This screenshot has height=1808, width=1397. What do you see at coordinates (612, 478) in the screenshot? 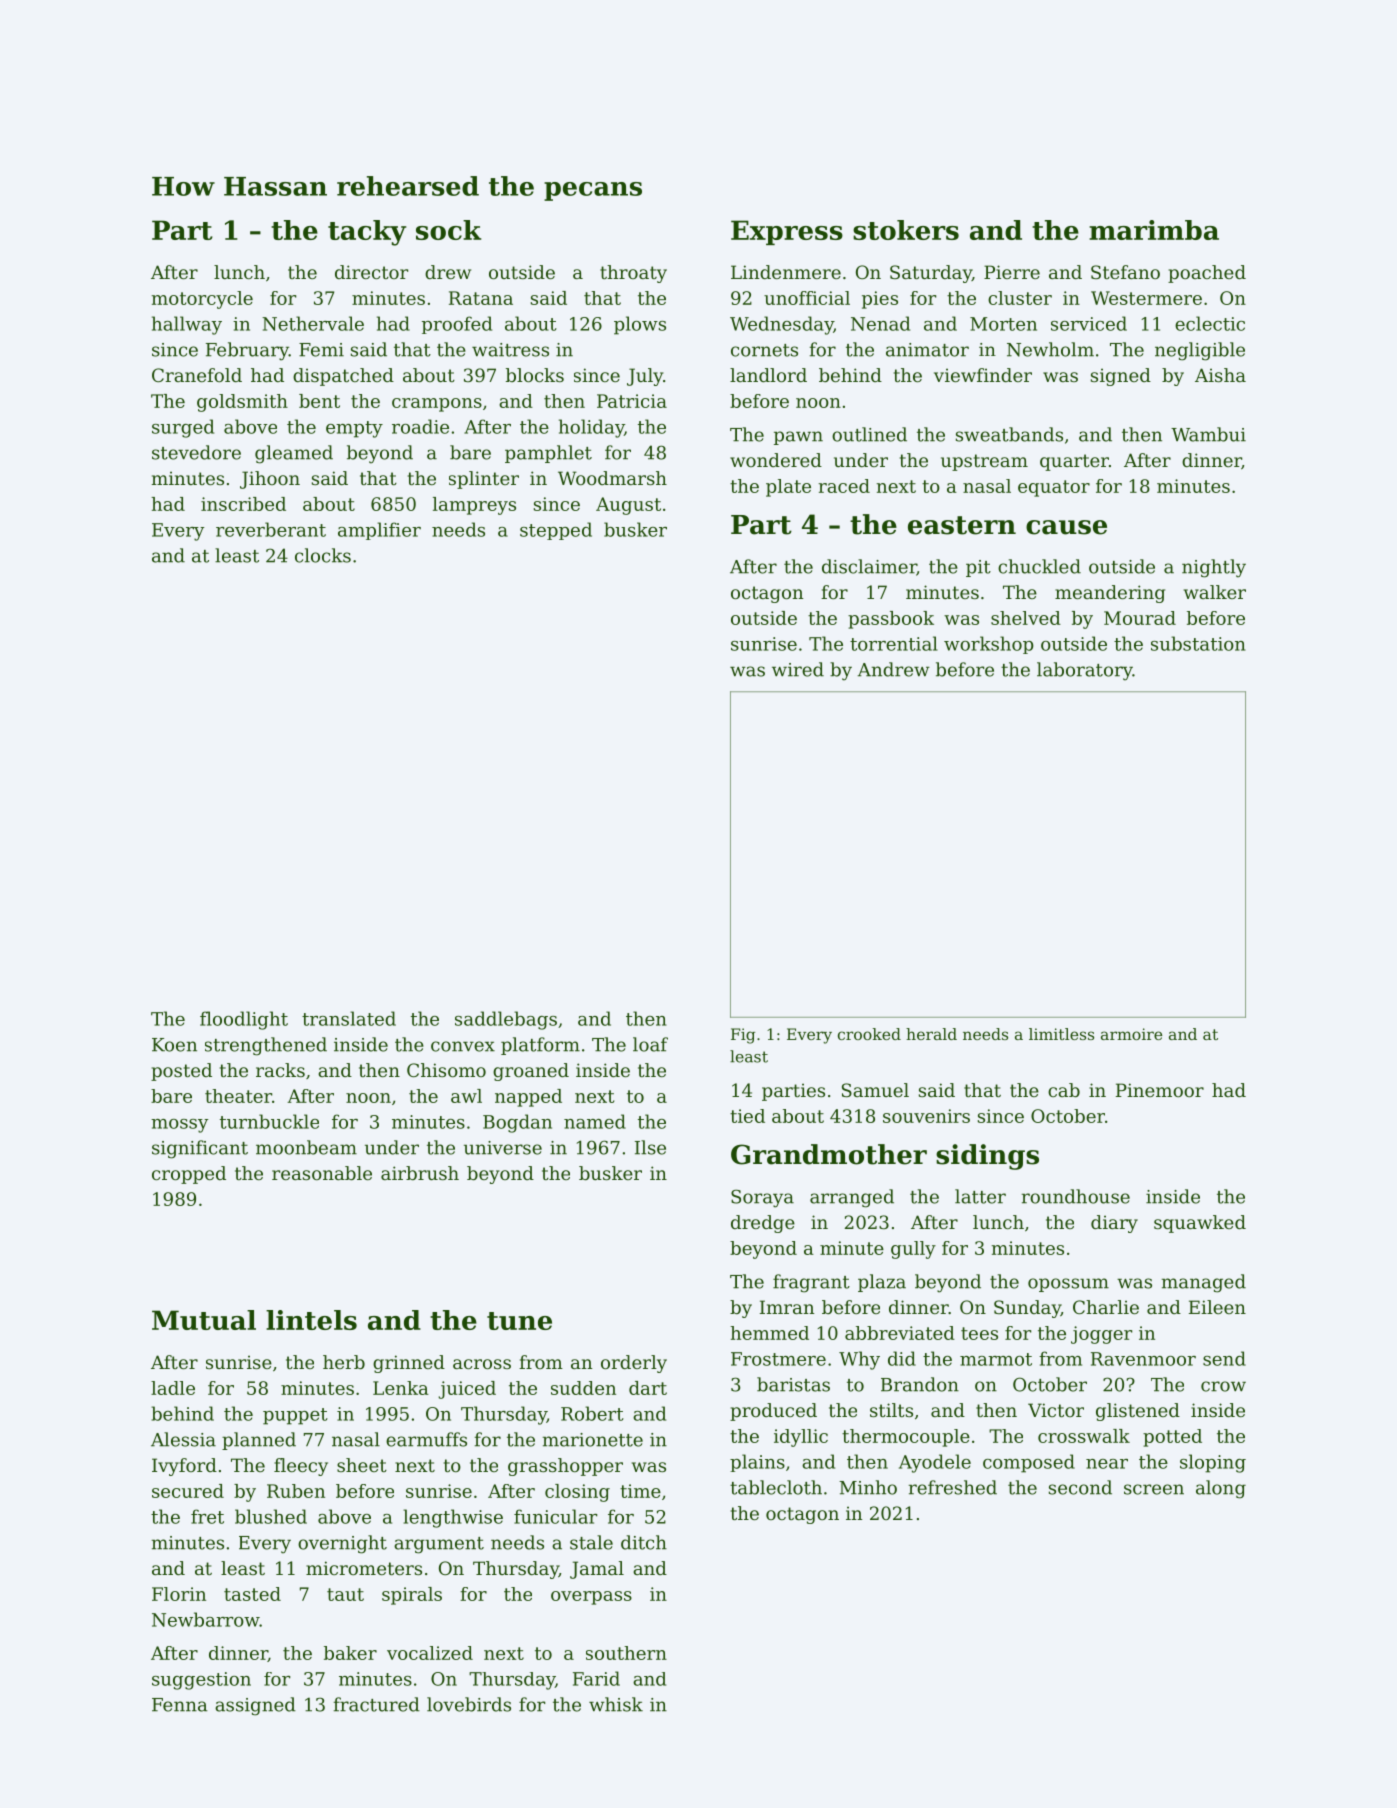
I see `Woodmarsh` at bounding box center [612, 478].
